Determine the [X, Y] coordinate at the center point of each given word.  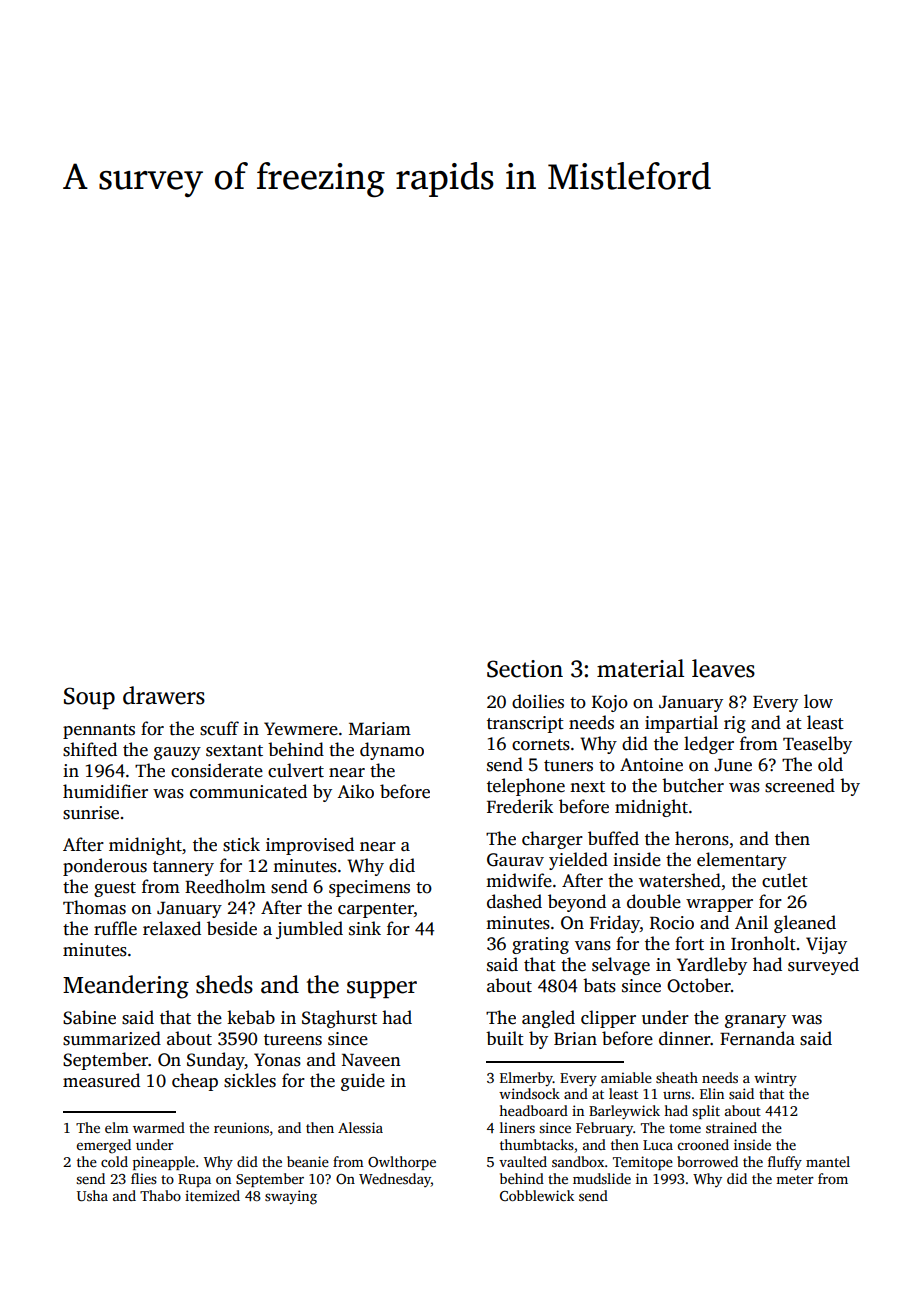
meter [795, 1179]
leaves [723, 668]
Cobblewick [537, 1195]
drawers [164, 695]
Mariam [380, 728]
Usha [92, 1195]
